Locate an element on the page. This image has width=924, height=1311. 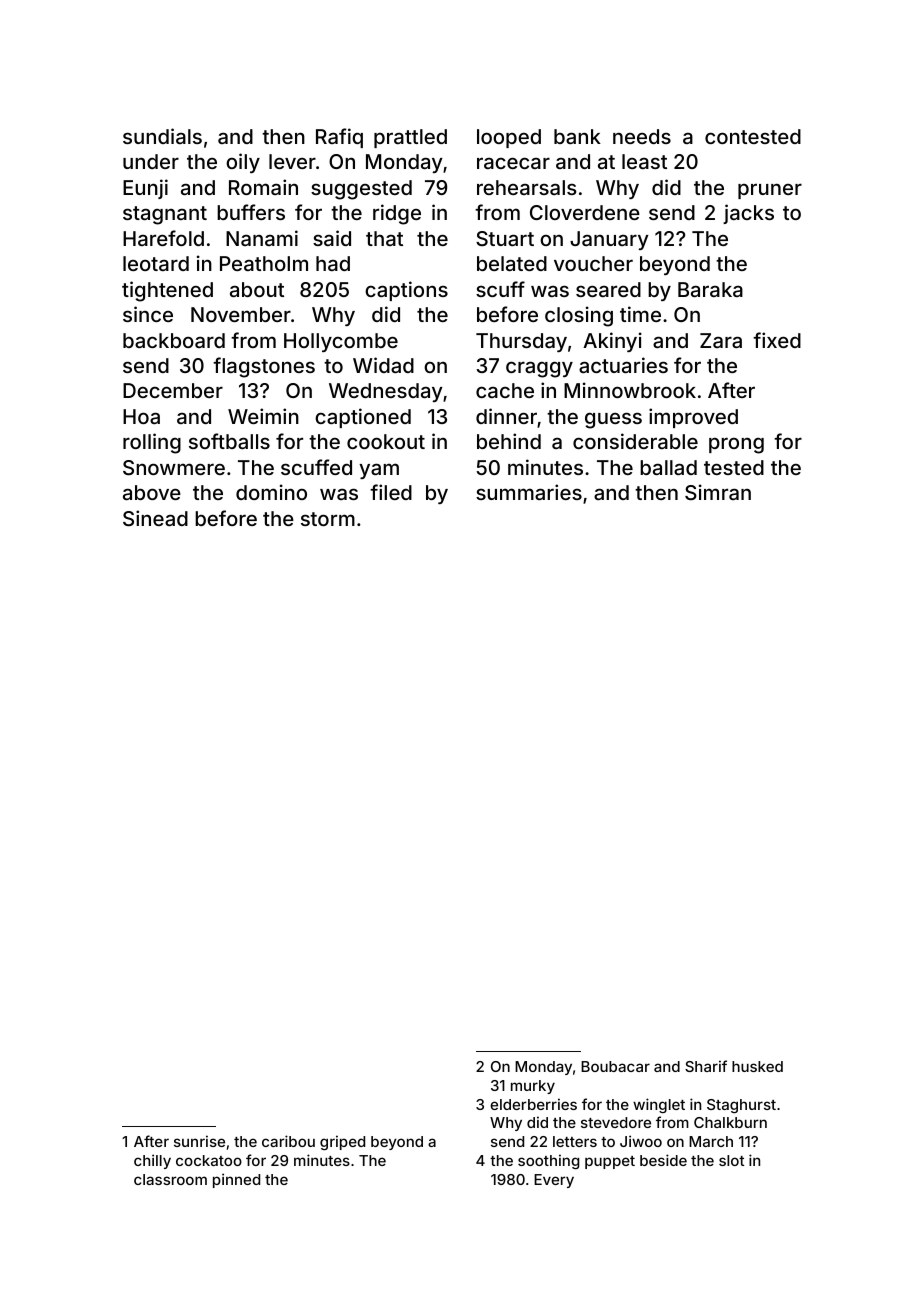
filed is located at coordinates (391, 492).
